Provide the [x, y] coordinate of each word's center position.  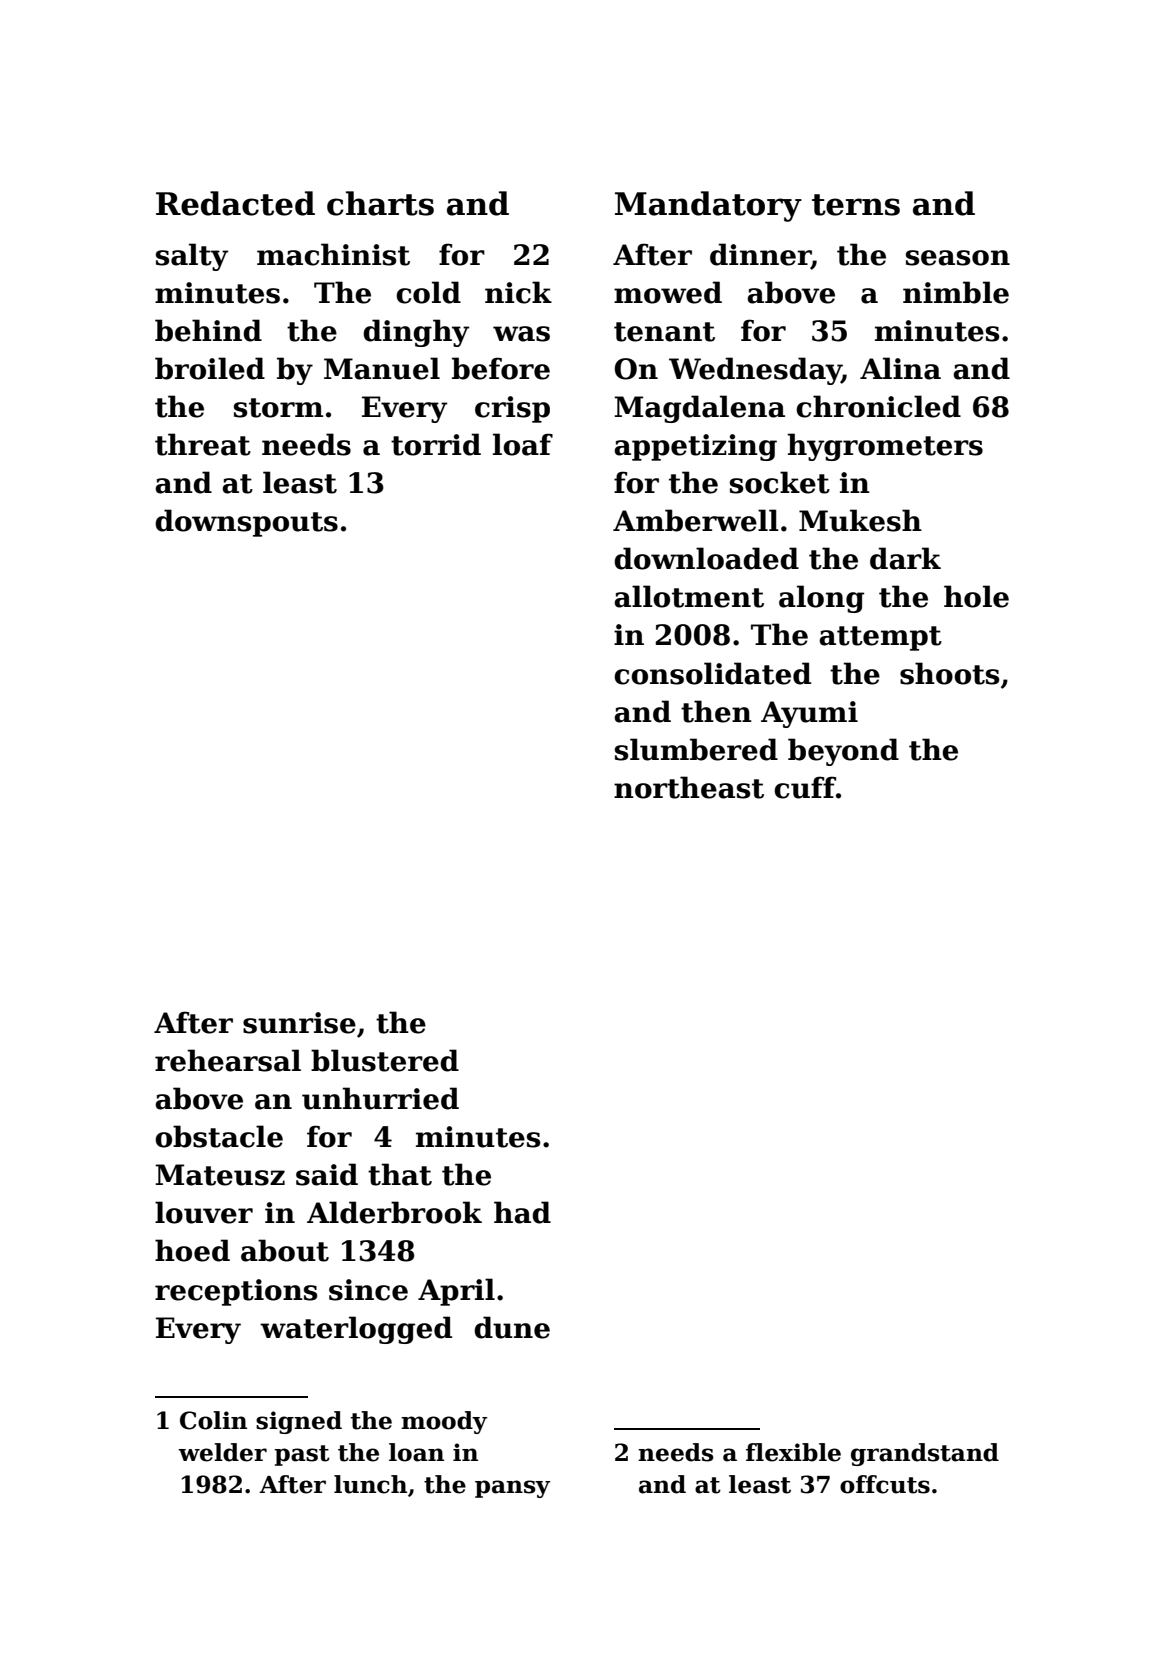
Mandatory [708, 206]
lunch [370, 1484]
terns [856, 205]
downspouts [246, 523]
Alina [900, 368]
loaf [523, 444]
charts [380, 203]
